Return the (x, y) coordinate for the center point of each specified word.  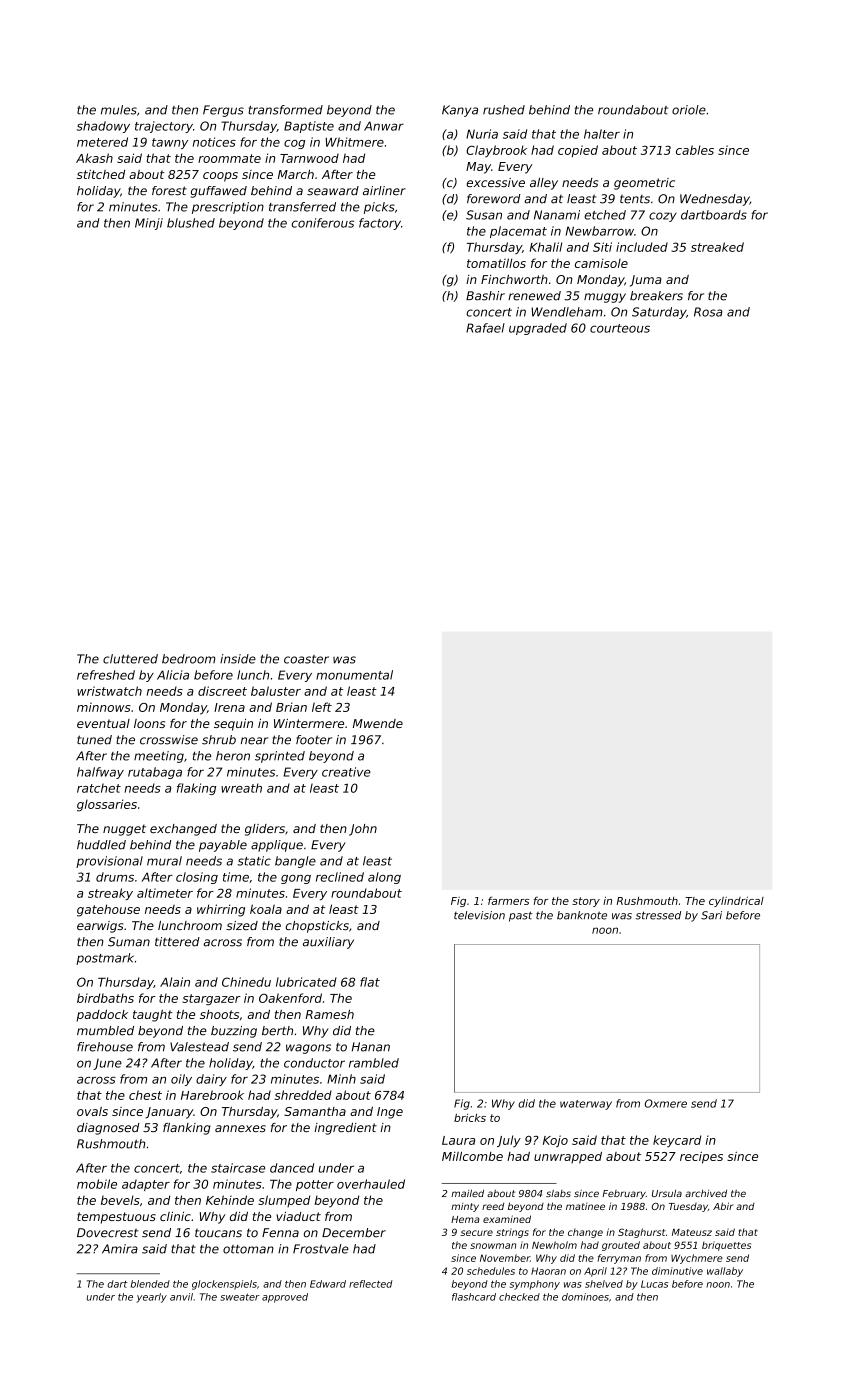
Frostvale (321, 1249)
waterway (586, 1105)
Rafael (485, 328)
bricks (470, 1118)
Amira (120, 1249)
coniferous (323, 223)
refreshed (106, 675)
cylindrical (736, 902)
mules (119, 110)
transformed (285, 110)
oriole (689, 110)
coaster (306, 659)
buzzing (234, 1032)
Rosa (708, 312)
